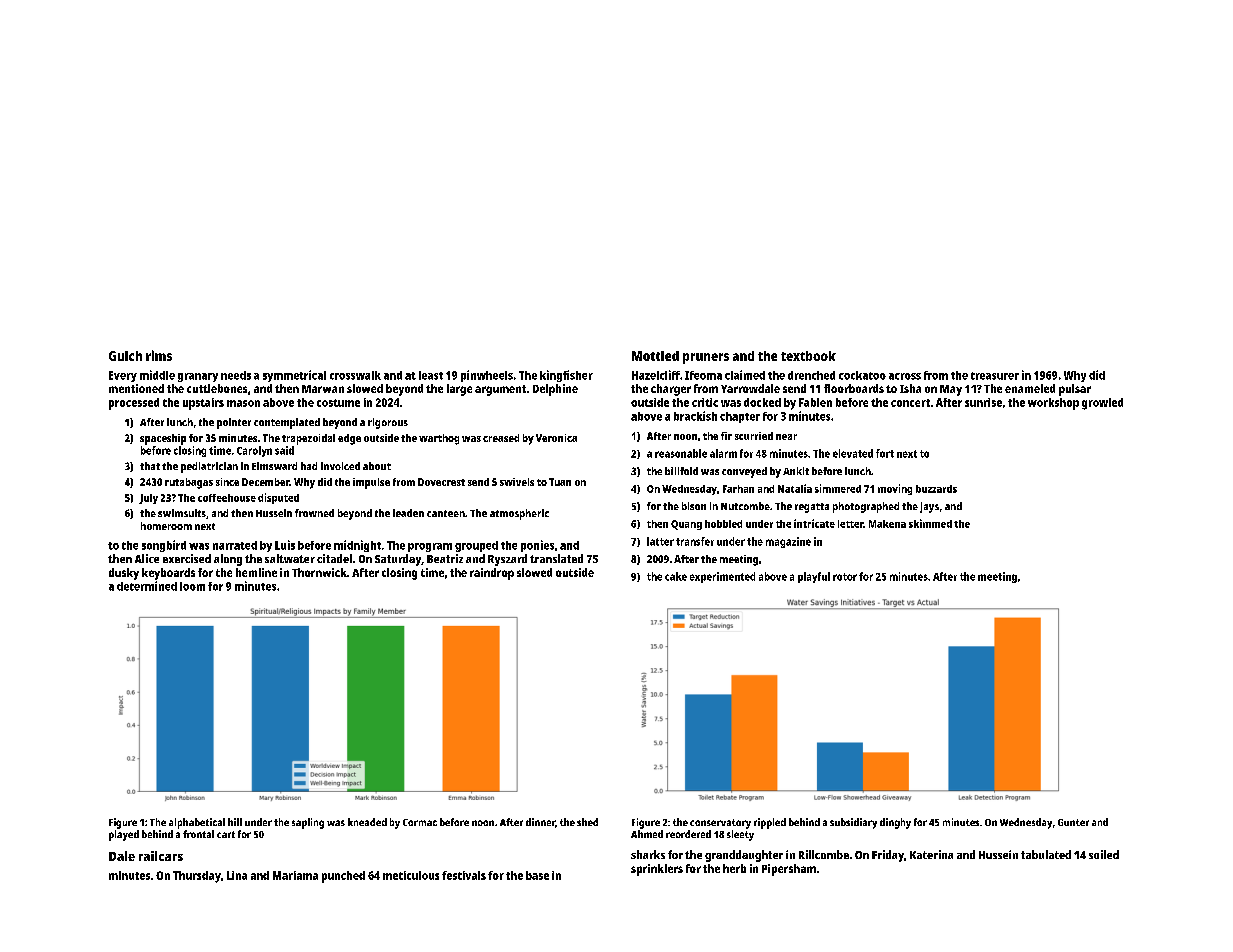  I want to click on Gunter, so click(1073, 822).
